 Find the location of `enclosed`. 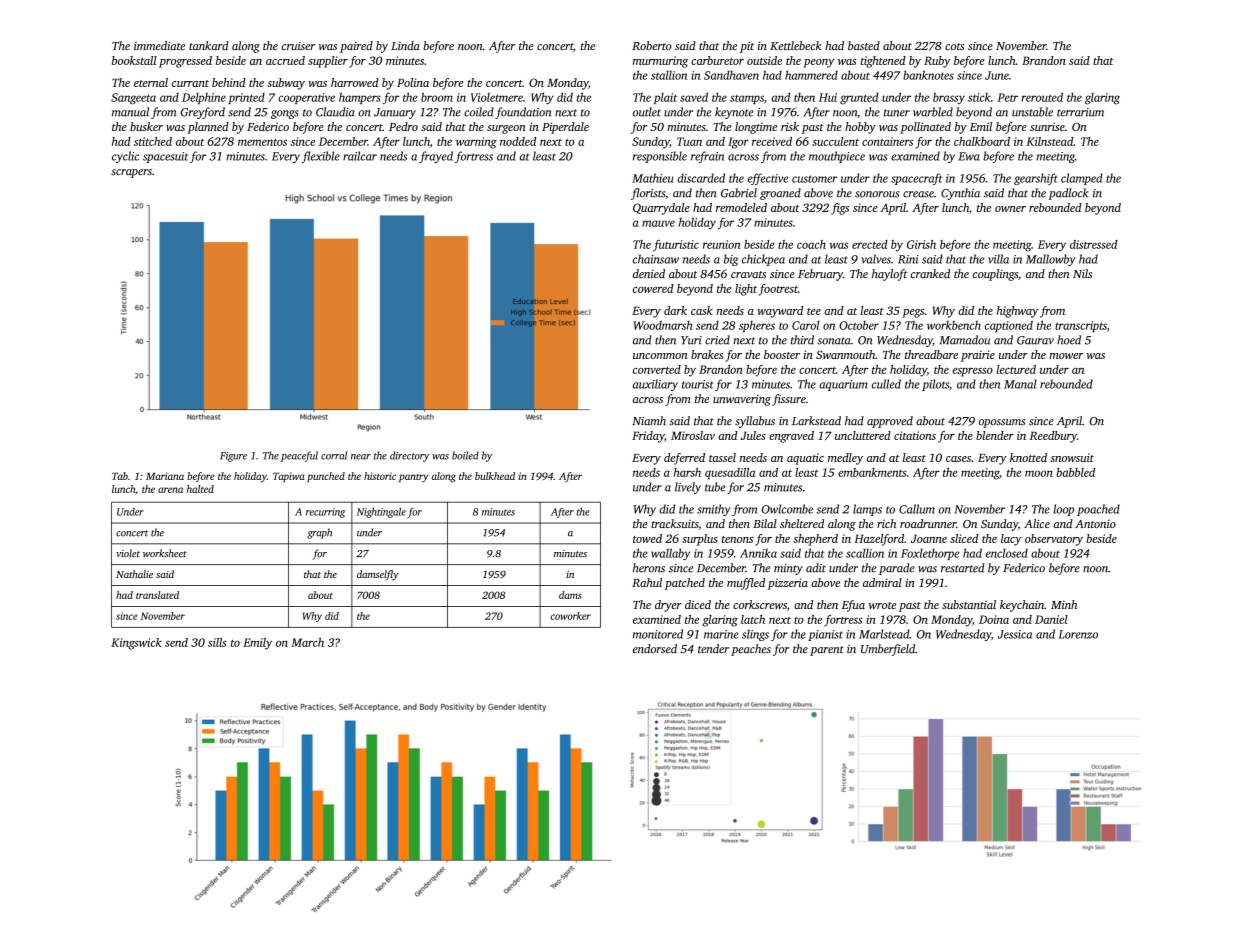

enclosed is located at coordinates (1007, 553).
